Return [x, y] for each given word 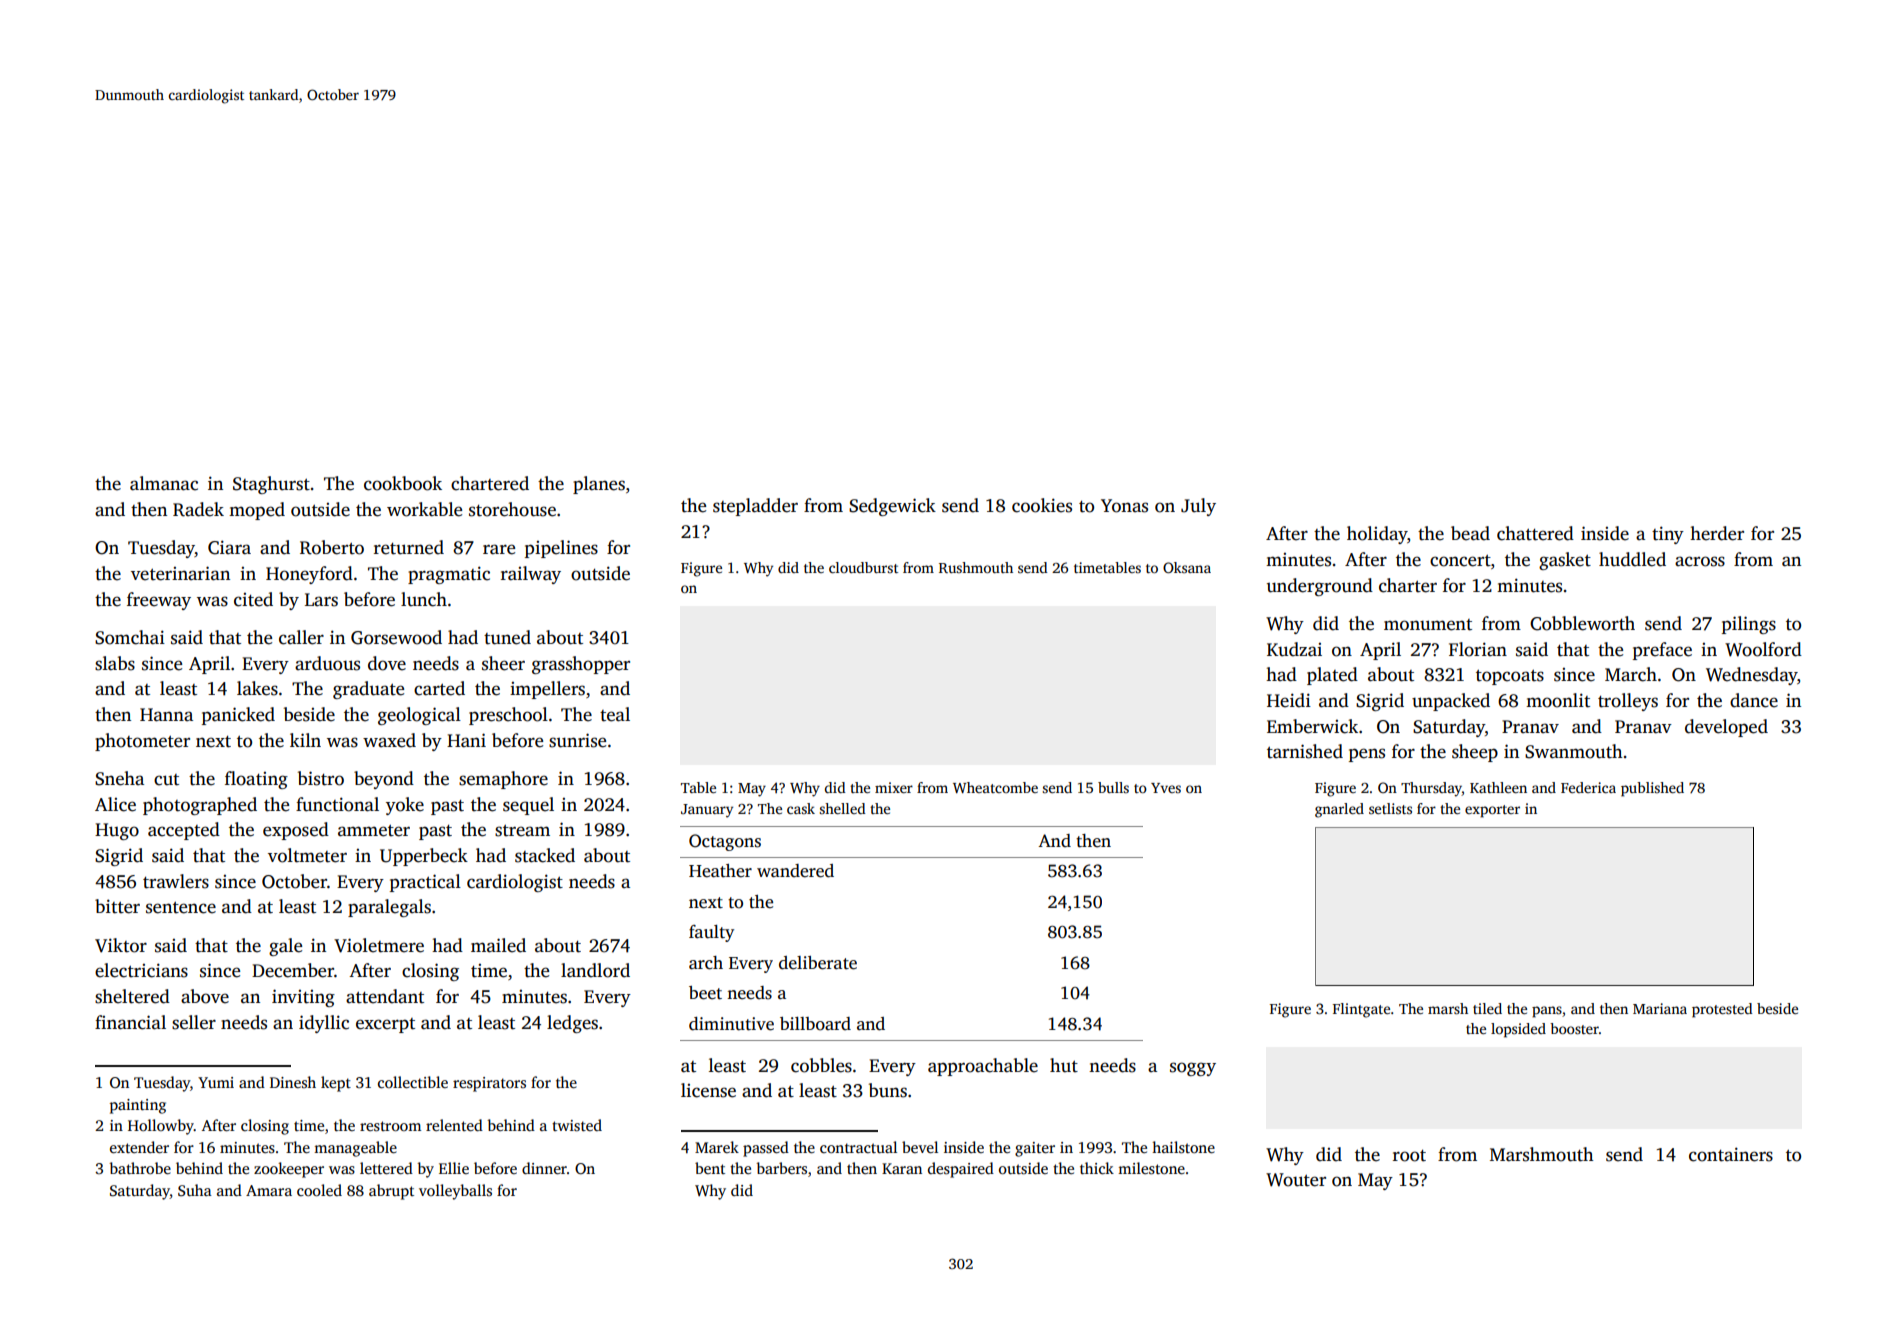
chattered [1535, 533]
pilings [1749, 625]
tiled [1487, 1008]
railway [531, 575]
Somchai [130, 637]
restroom [390, 1126]
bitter [117, 906]
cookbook [403, 483]
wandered [795, 871]
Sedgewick [892, 507]
